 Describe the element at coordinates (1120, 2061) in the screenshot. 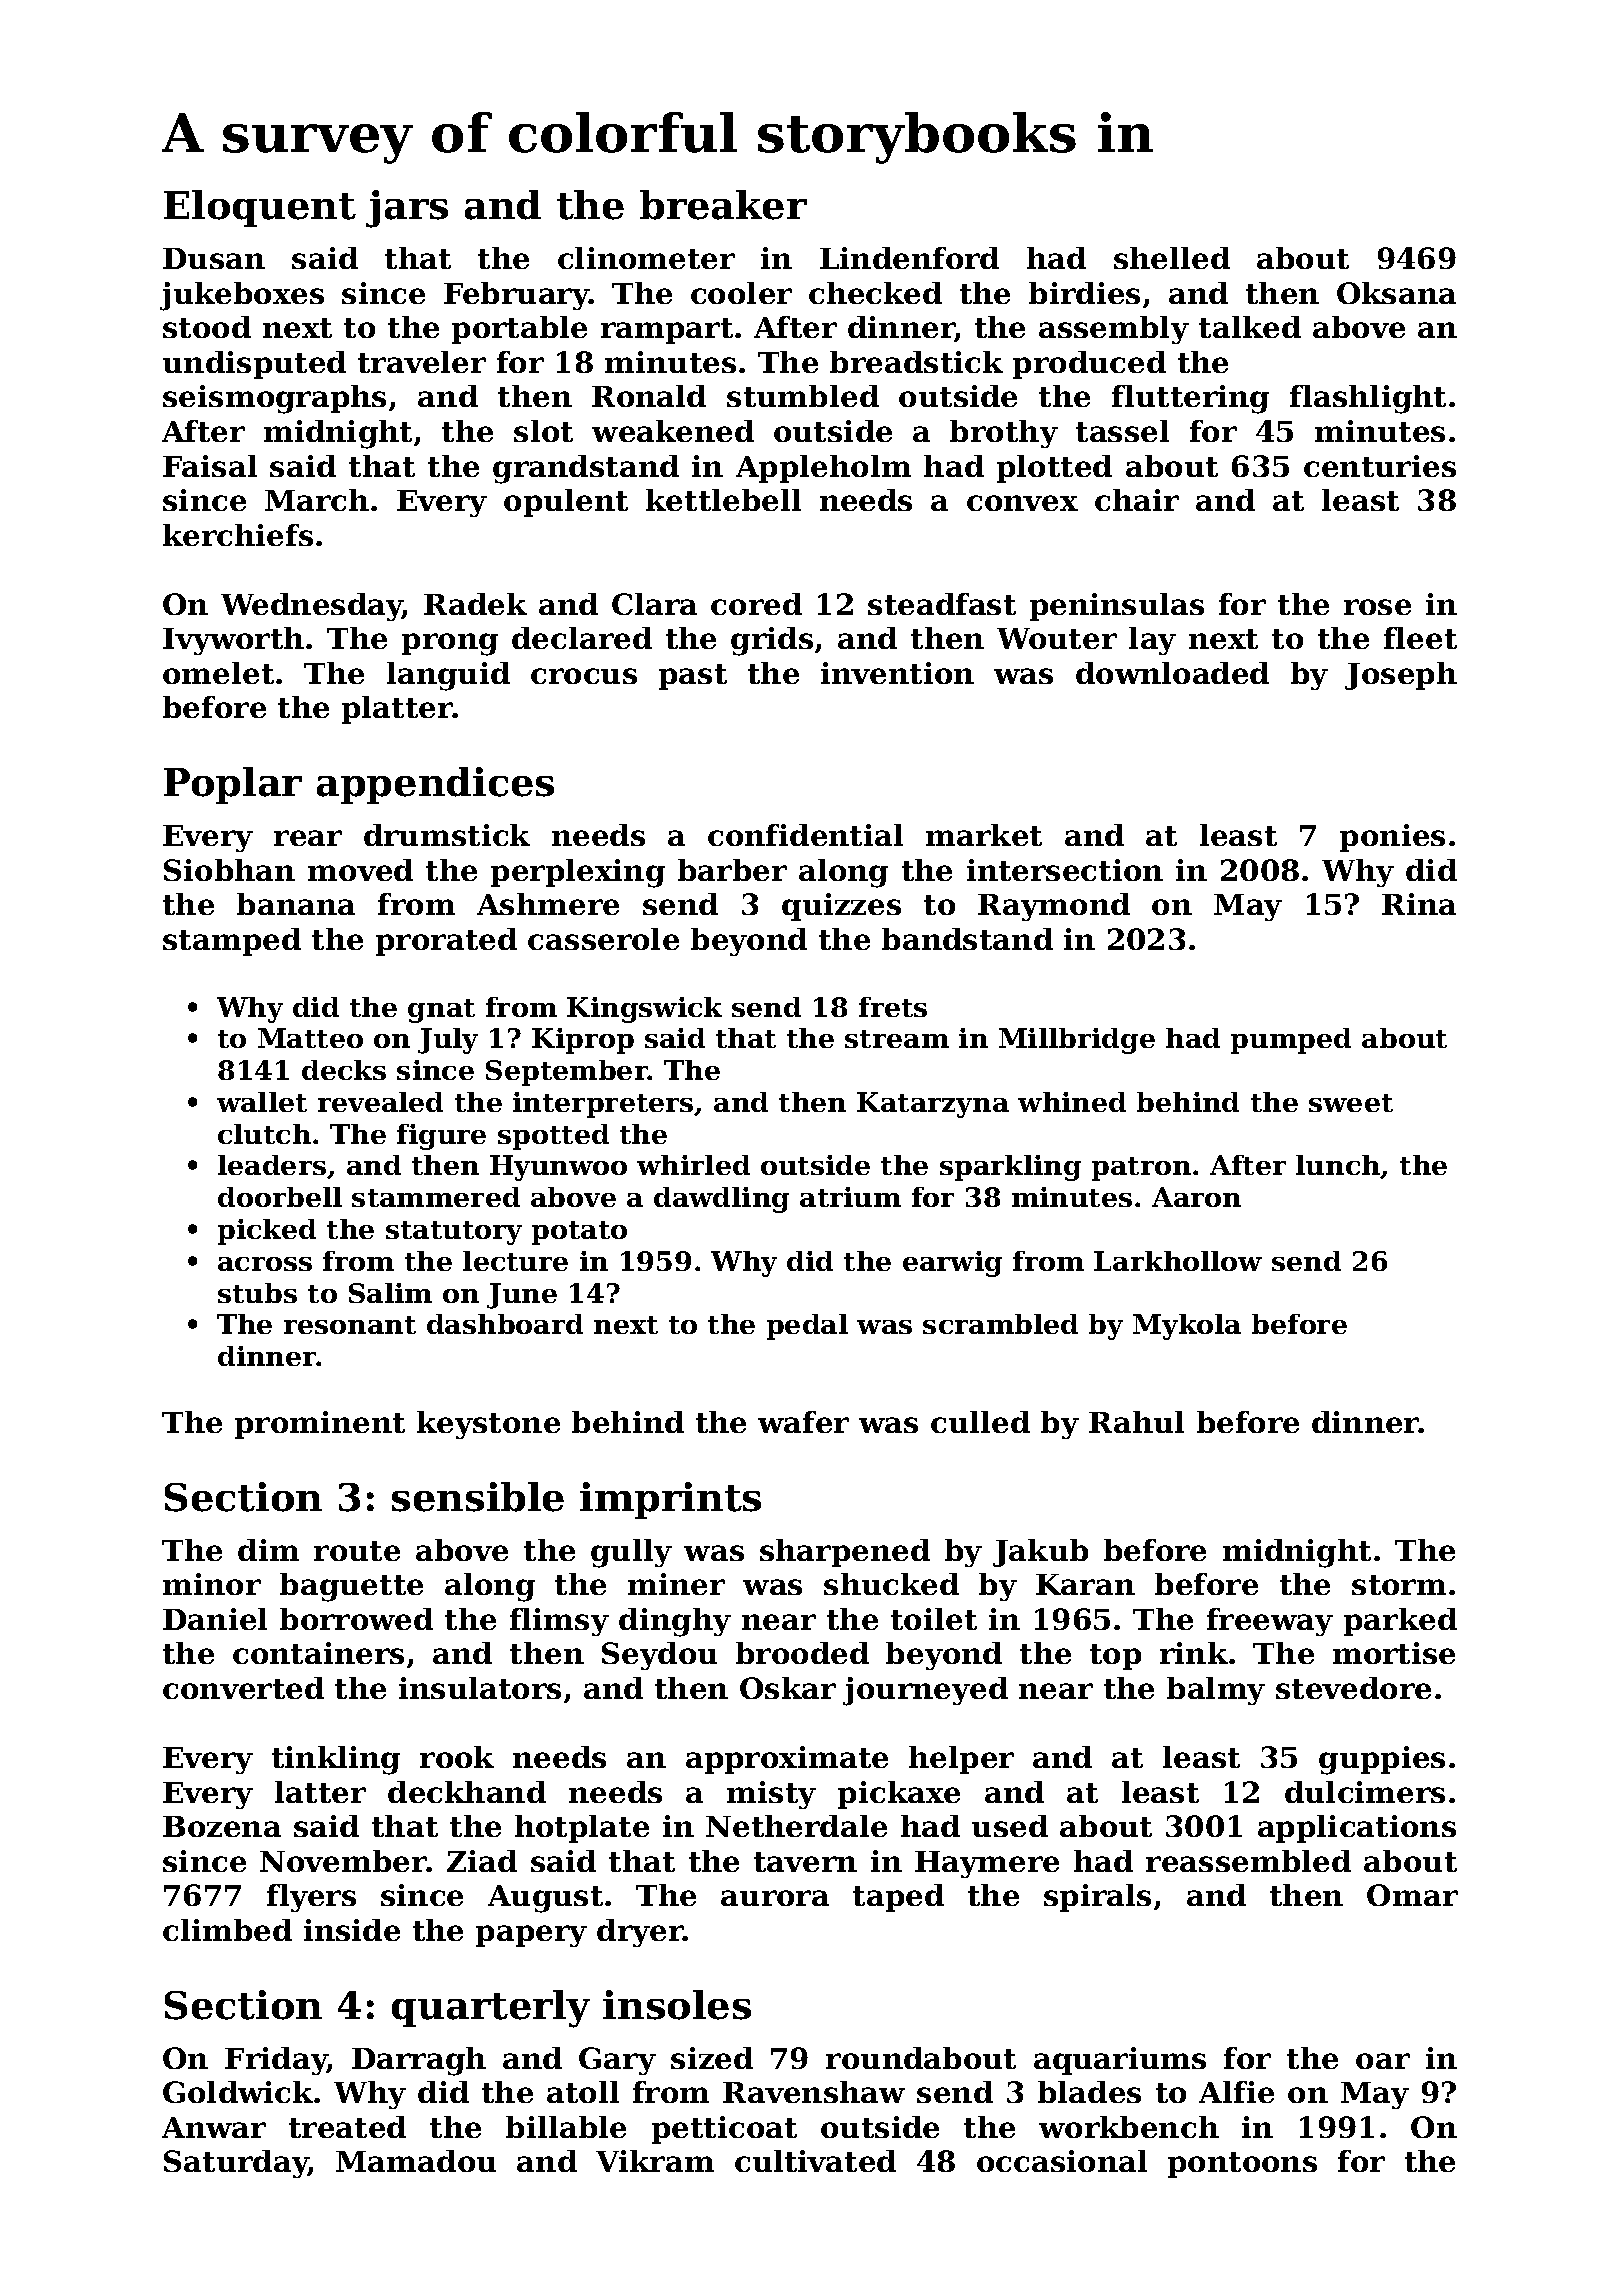

I see `aquariums` at that location.
